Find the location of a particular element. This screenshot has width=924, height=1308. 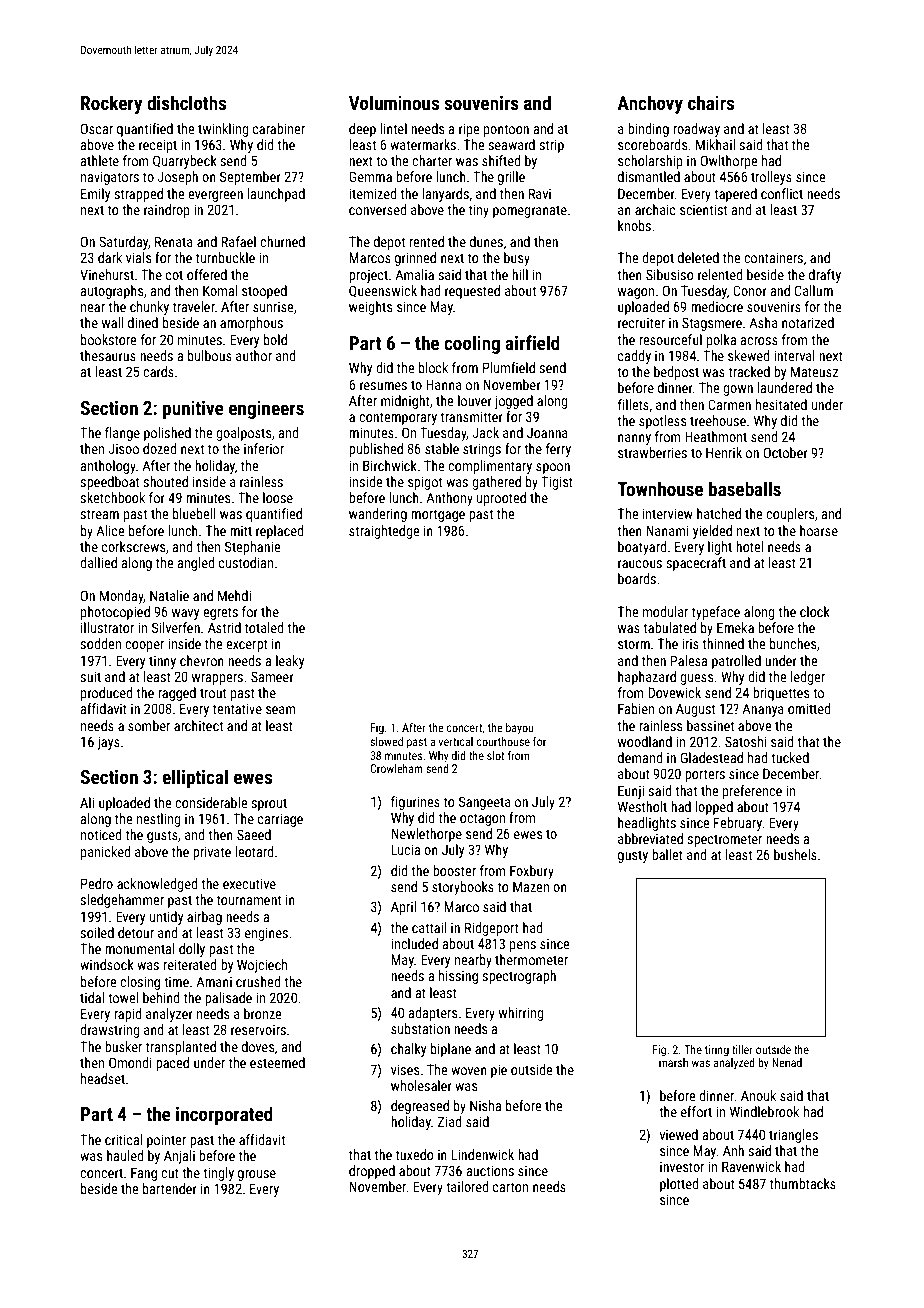

tiring is located at coordinates (717, 1051).
